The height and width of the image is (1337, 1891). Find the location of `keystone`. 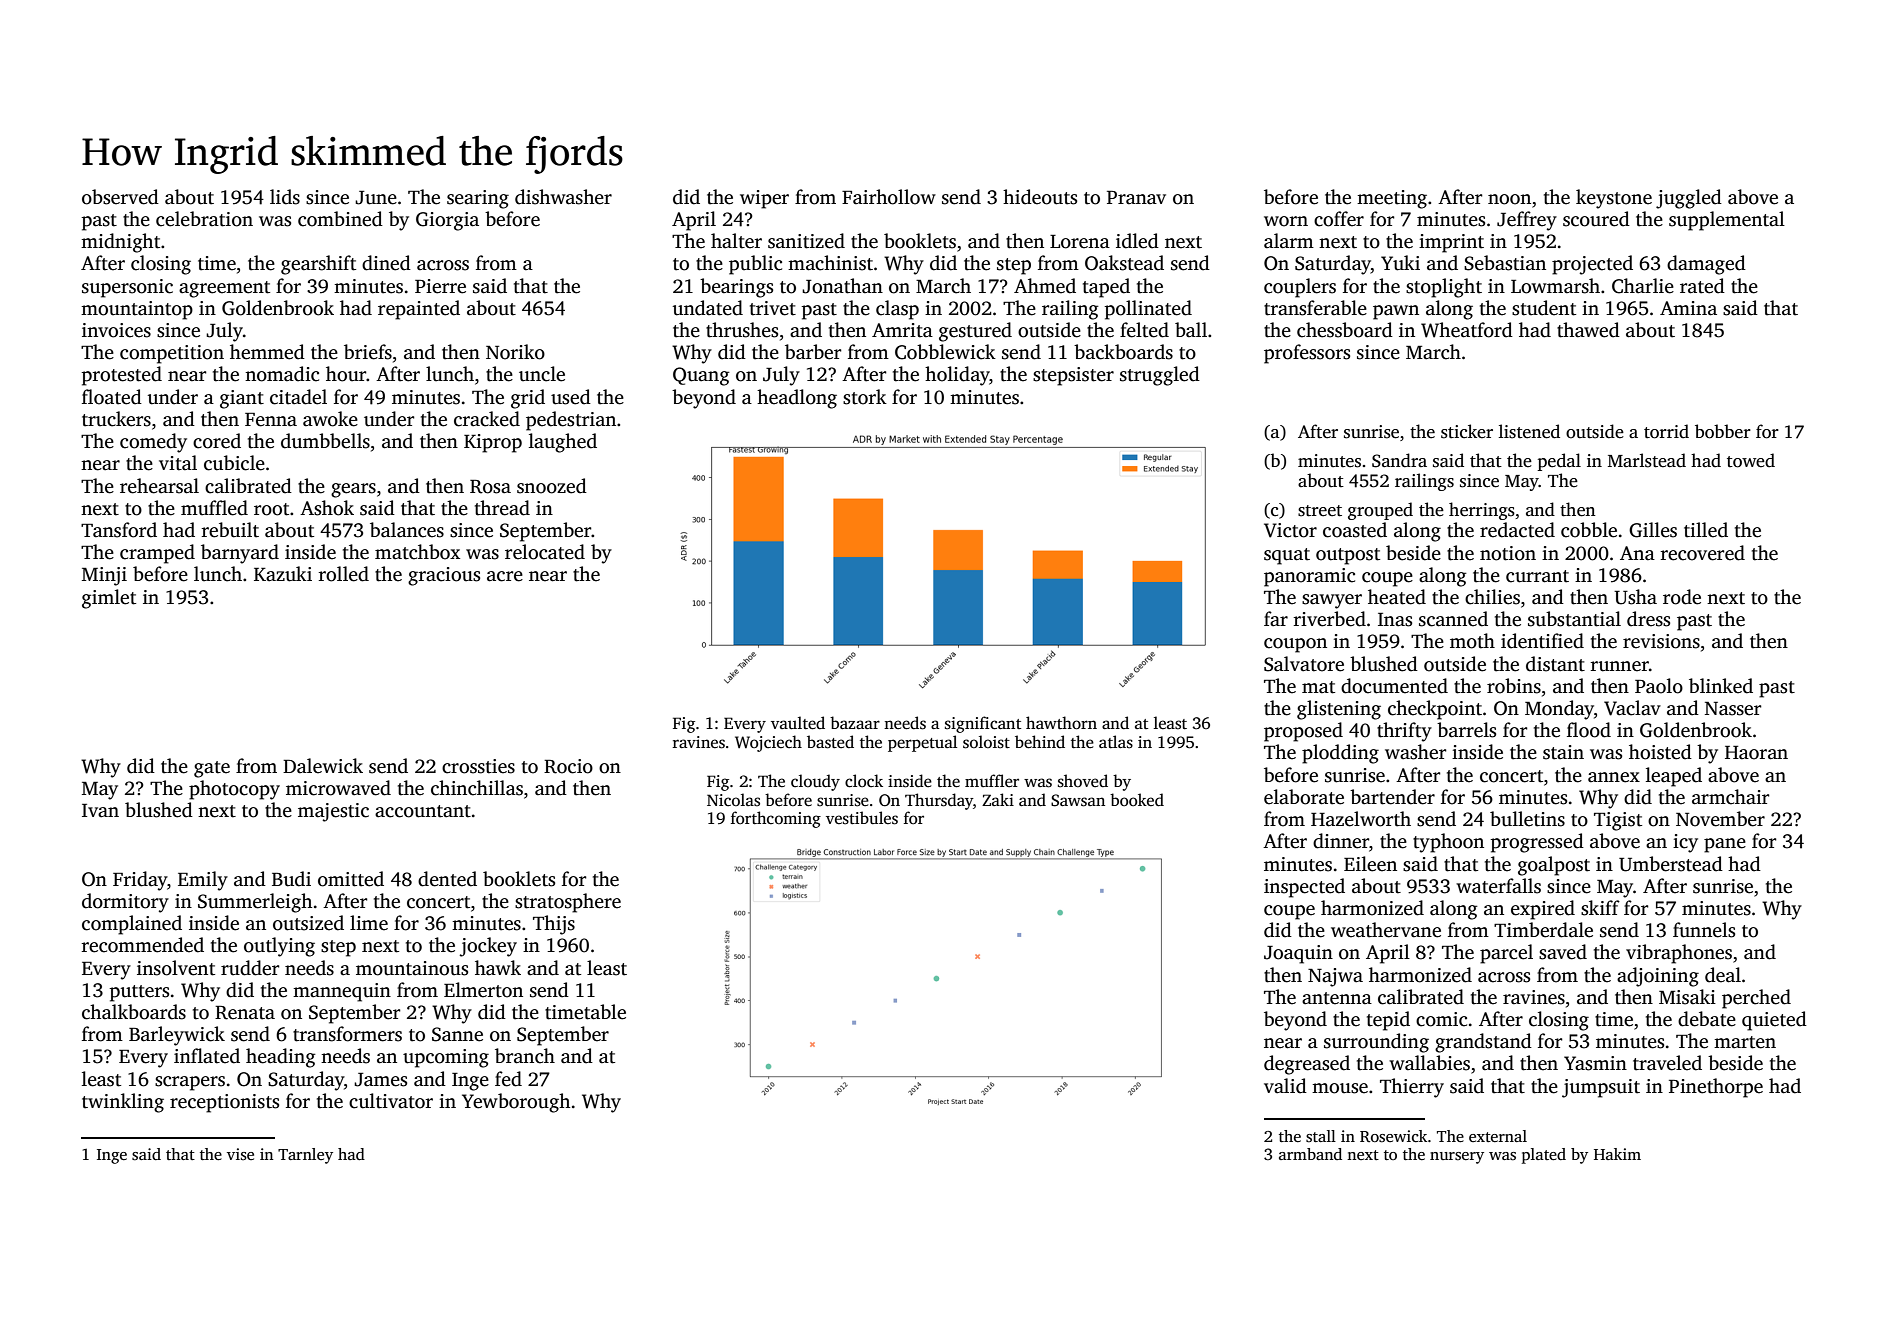

keystone is located at coordinates (1614, 199).
